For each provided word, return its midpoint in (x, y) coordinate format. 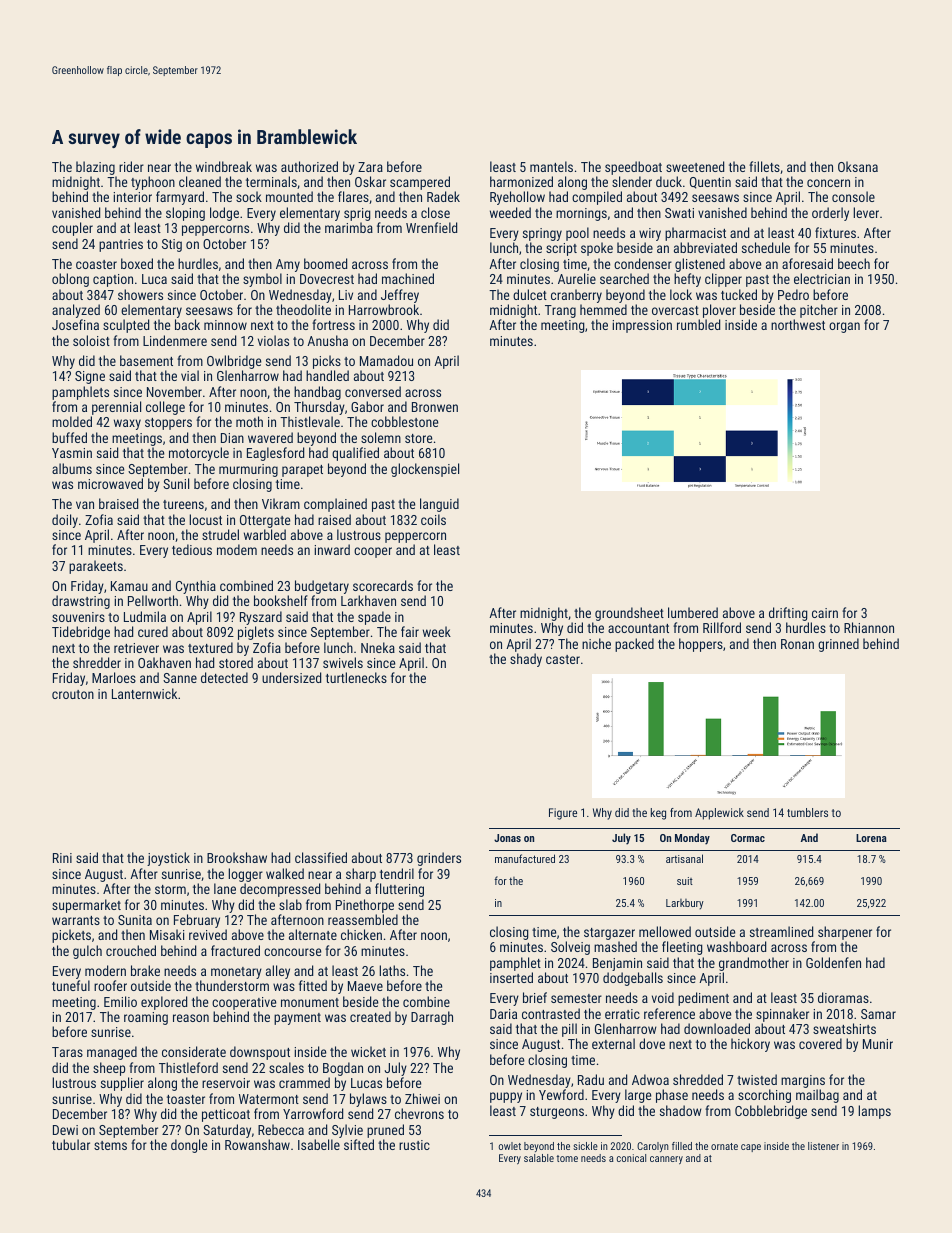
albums (72, 468)
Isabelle (319, 1144)
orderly (830, 214)
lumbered (693, 612)
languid (439, 505)
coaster (96, 264)
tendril (397, 873)
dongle (189, 1146)
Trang (560, 311)
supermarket (86, 906)
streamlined (781, 931)
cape (751, 1148)
